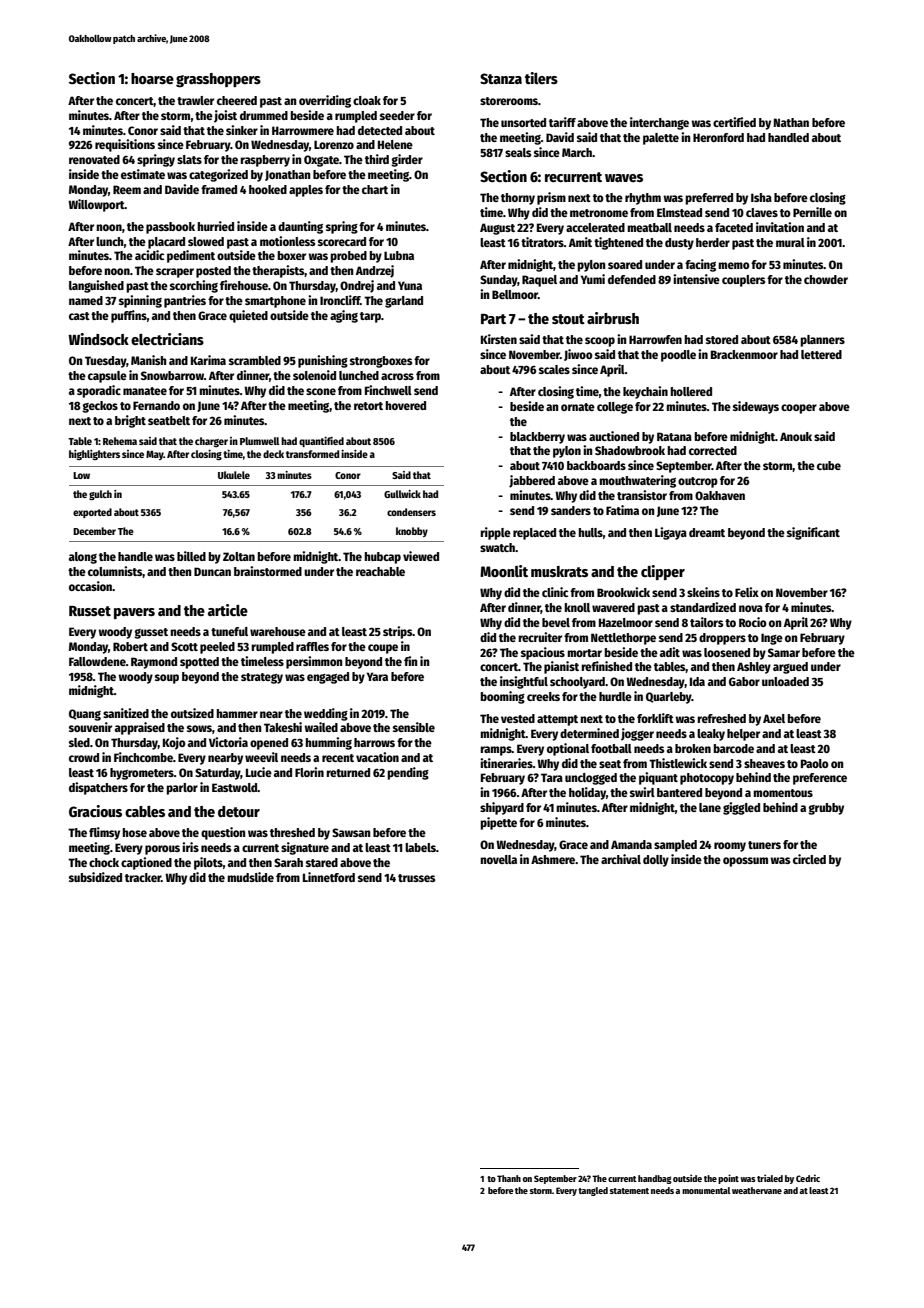 This page has width=924, height=1308. I want to click on cooper, so click(799, 409).
